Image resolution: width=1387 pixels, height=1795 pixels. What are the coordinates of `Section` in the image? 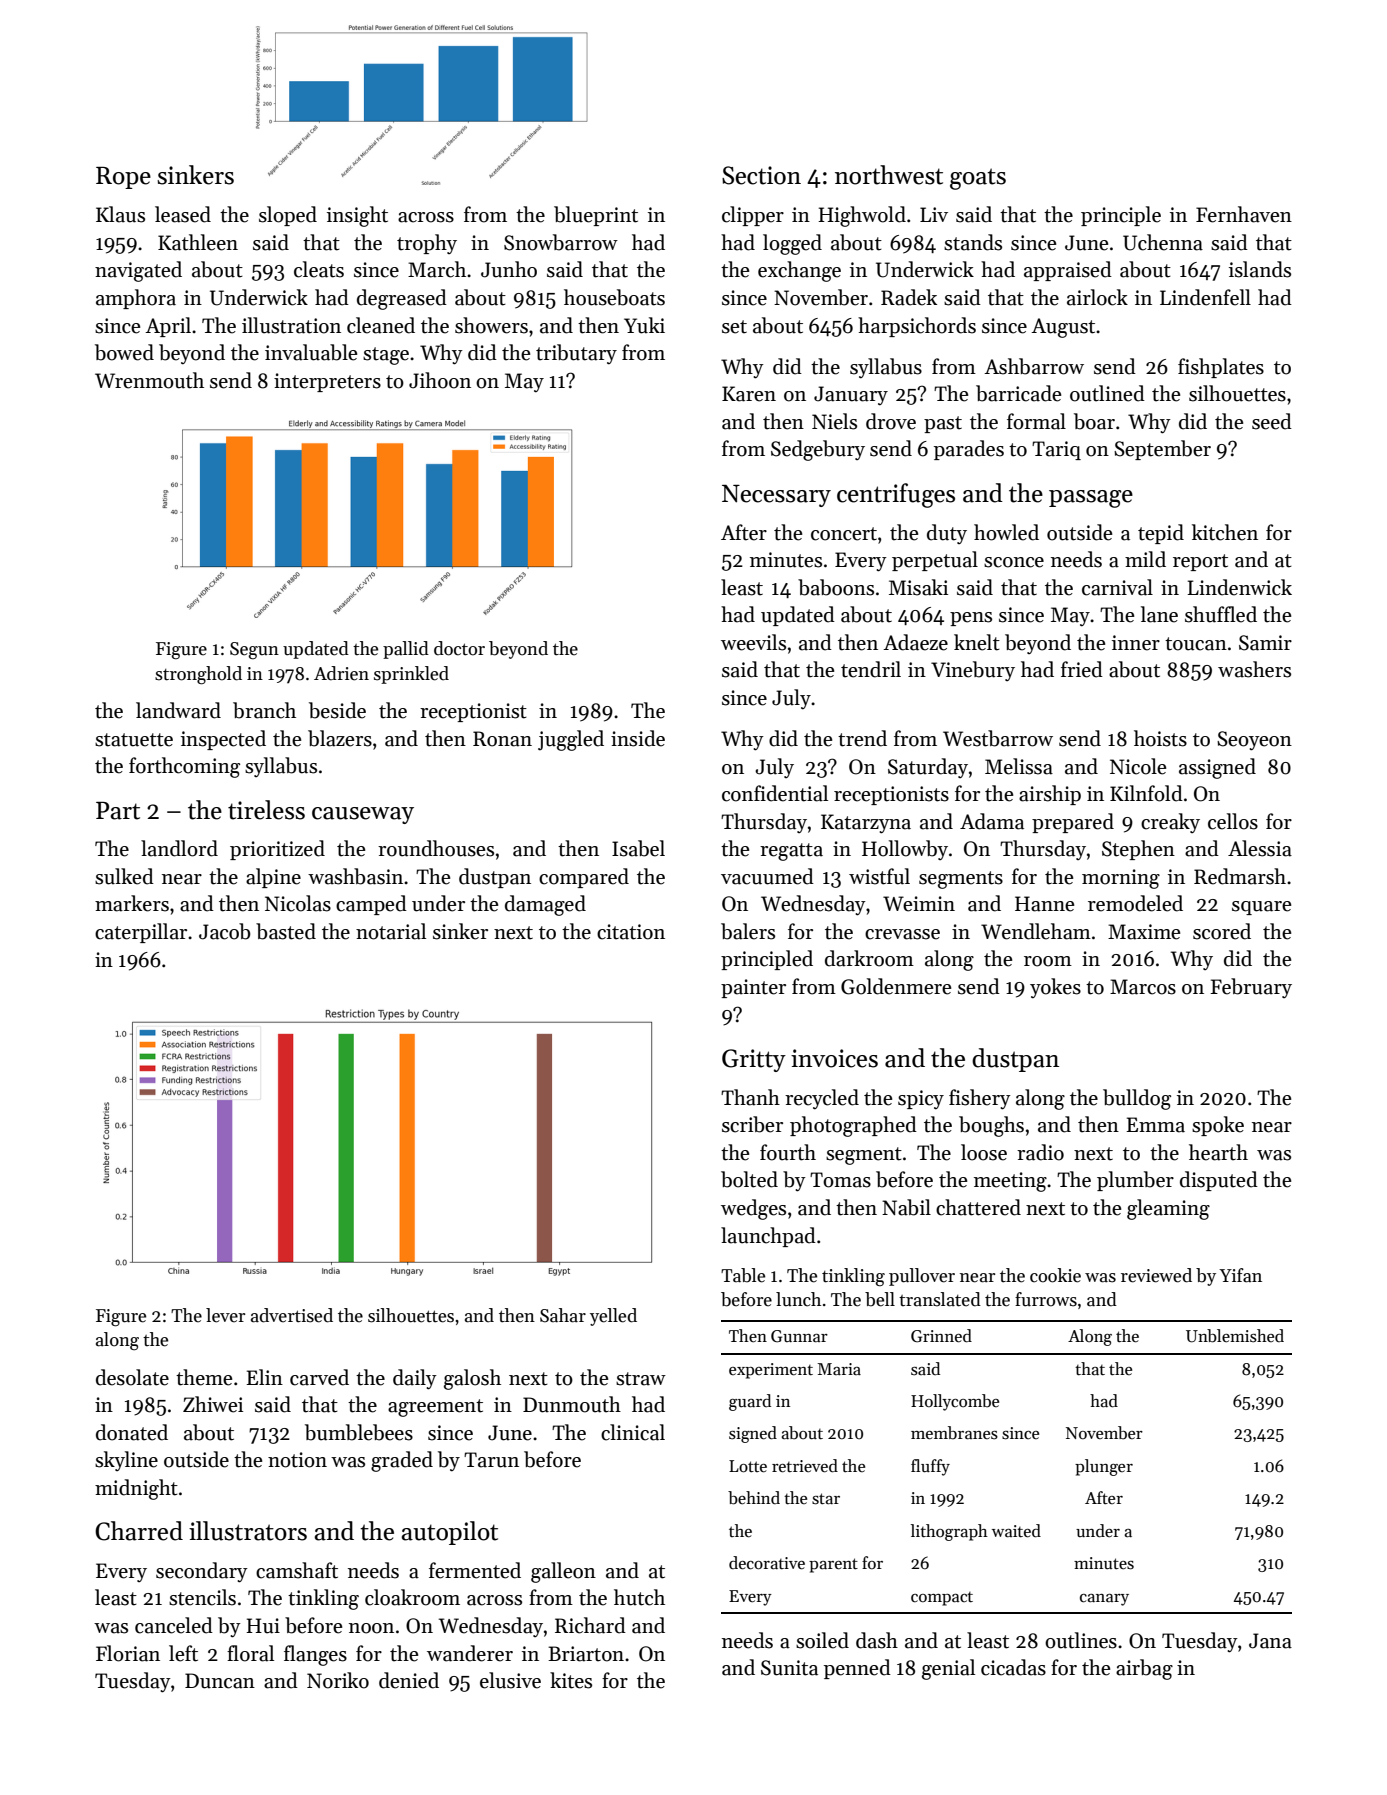 It's located at (761, 175).
